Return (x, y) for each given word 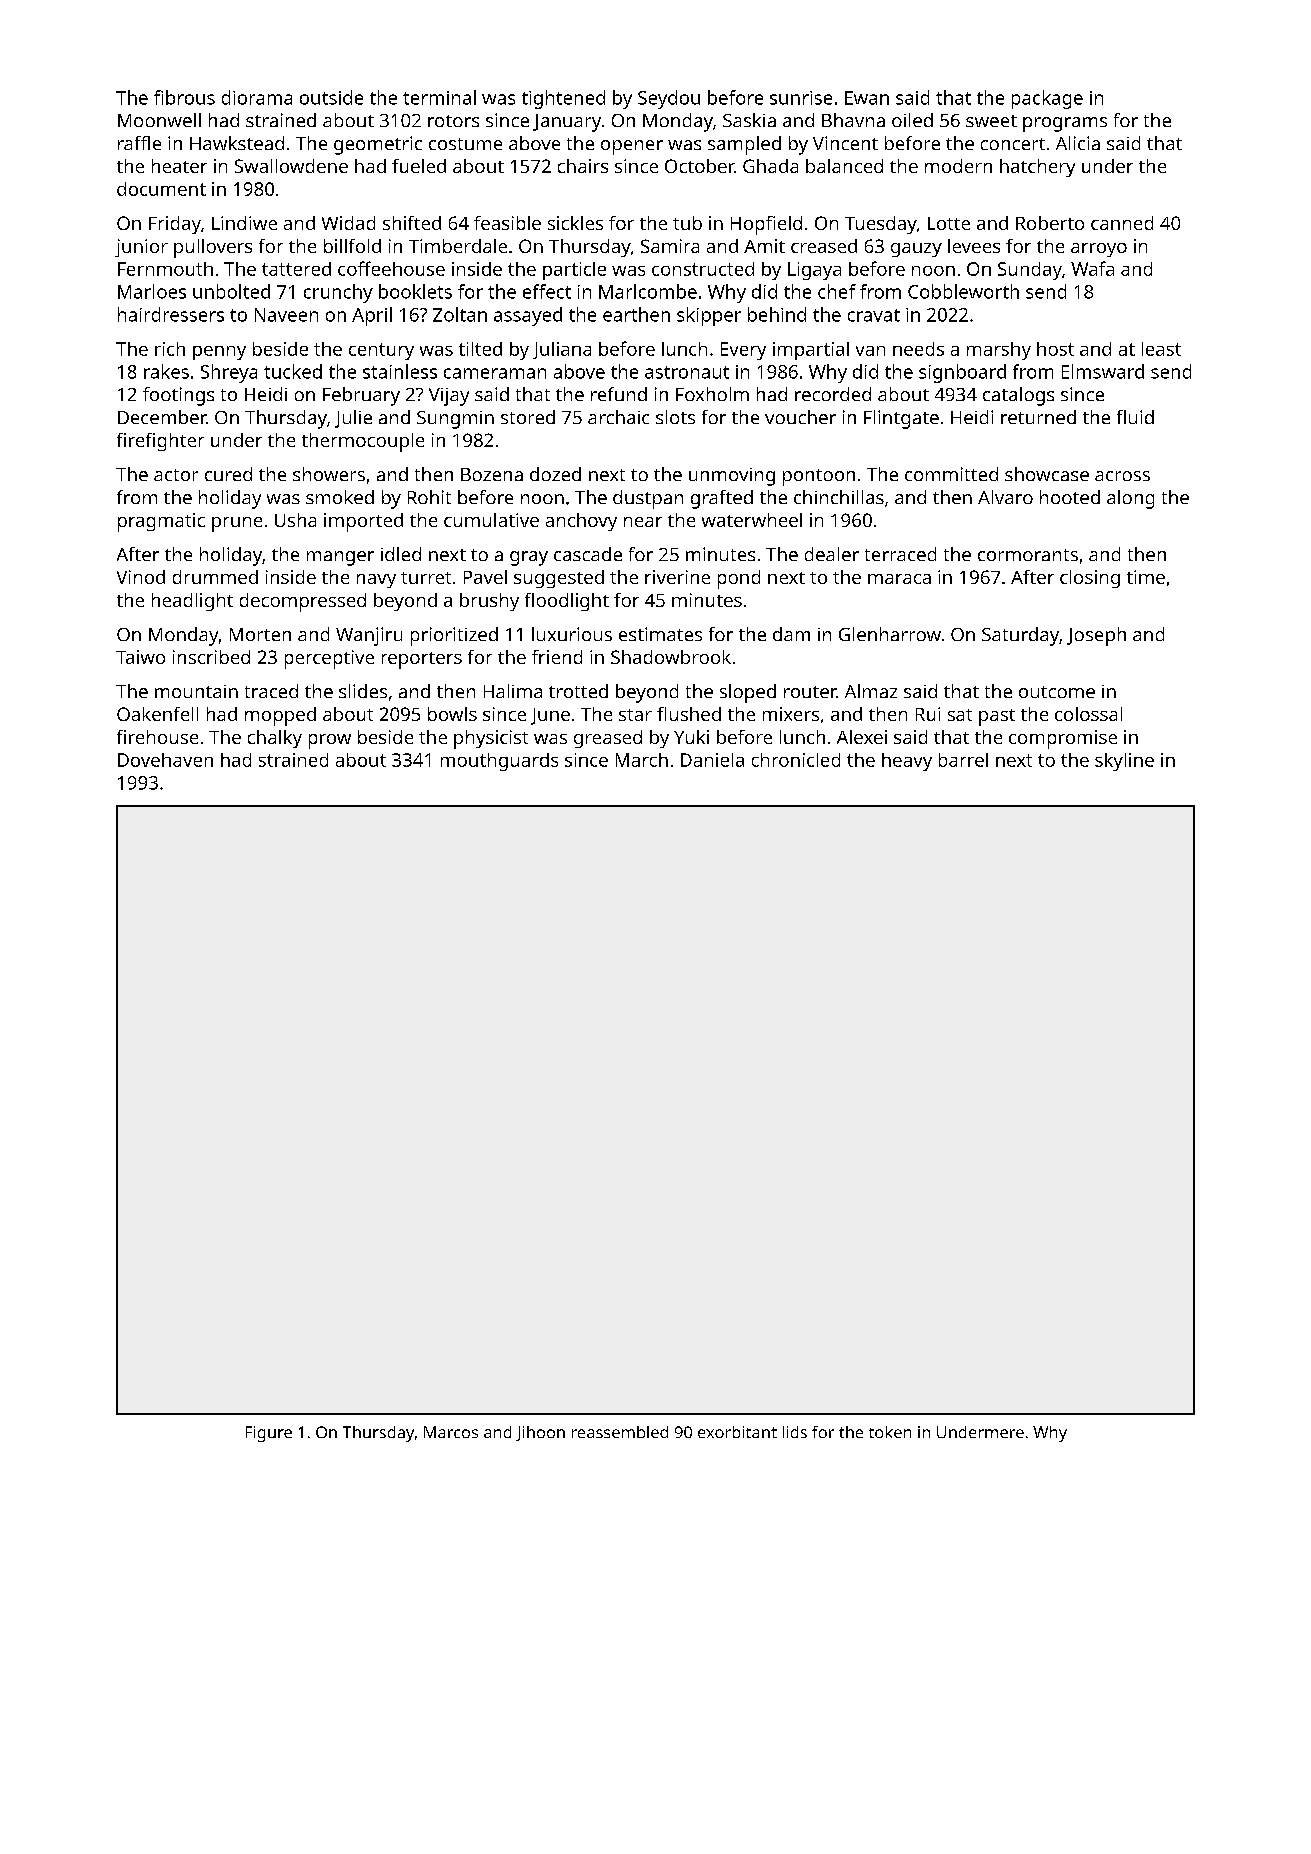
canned (1122, 223)
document (161, 189)
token (890, 1432)
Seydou (669, 99)
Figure (269, 1434)
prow (330, 741)
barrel (963, 760)
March (642, 760)
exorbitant (737, 1432)
